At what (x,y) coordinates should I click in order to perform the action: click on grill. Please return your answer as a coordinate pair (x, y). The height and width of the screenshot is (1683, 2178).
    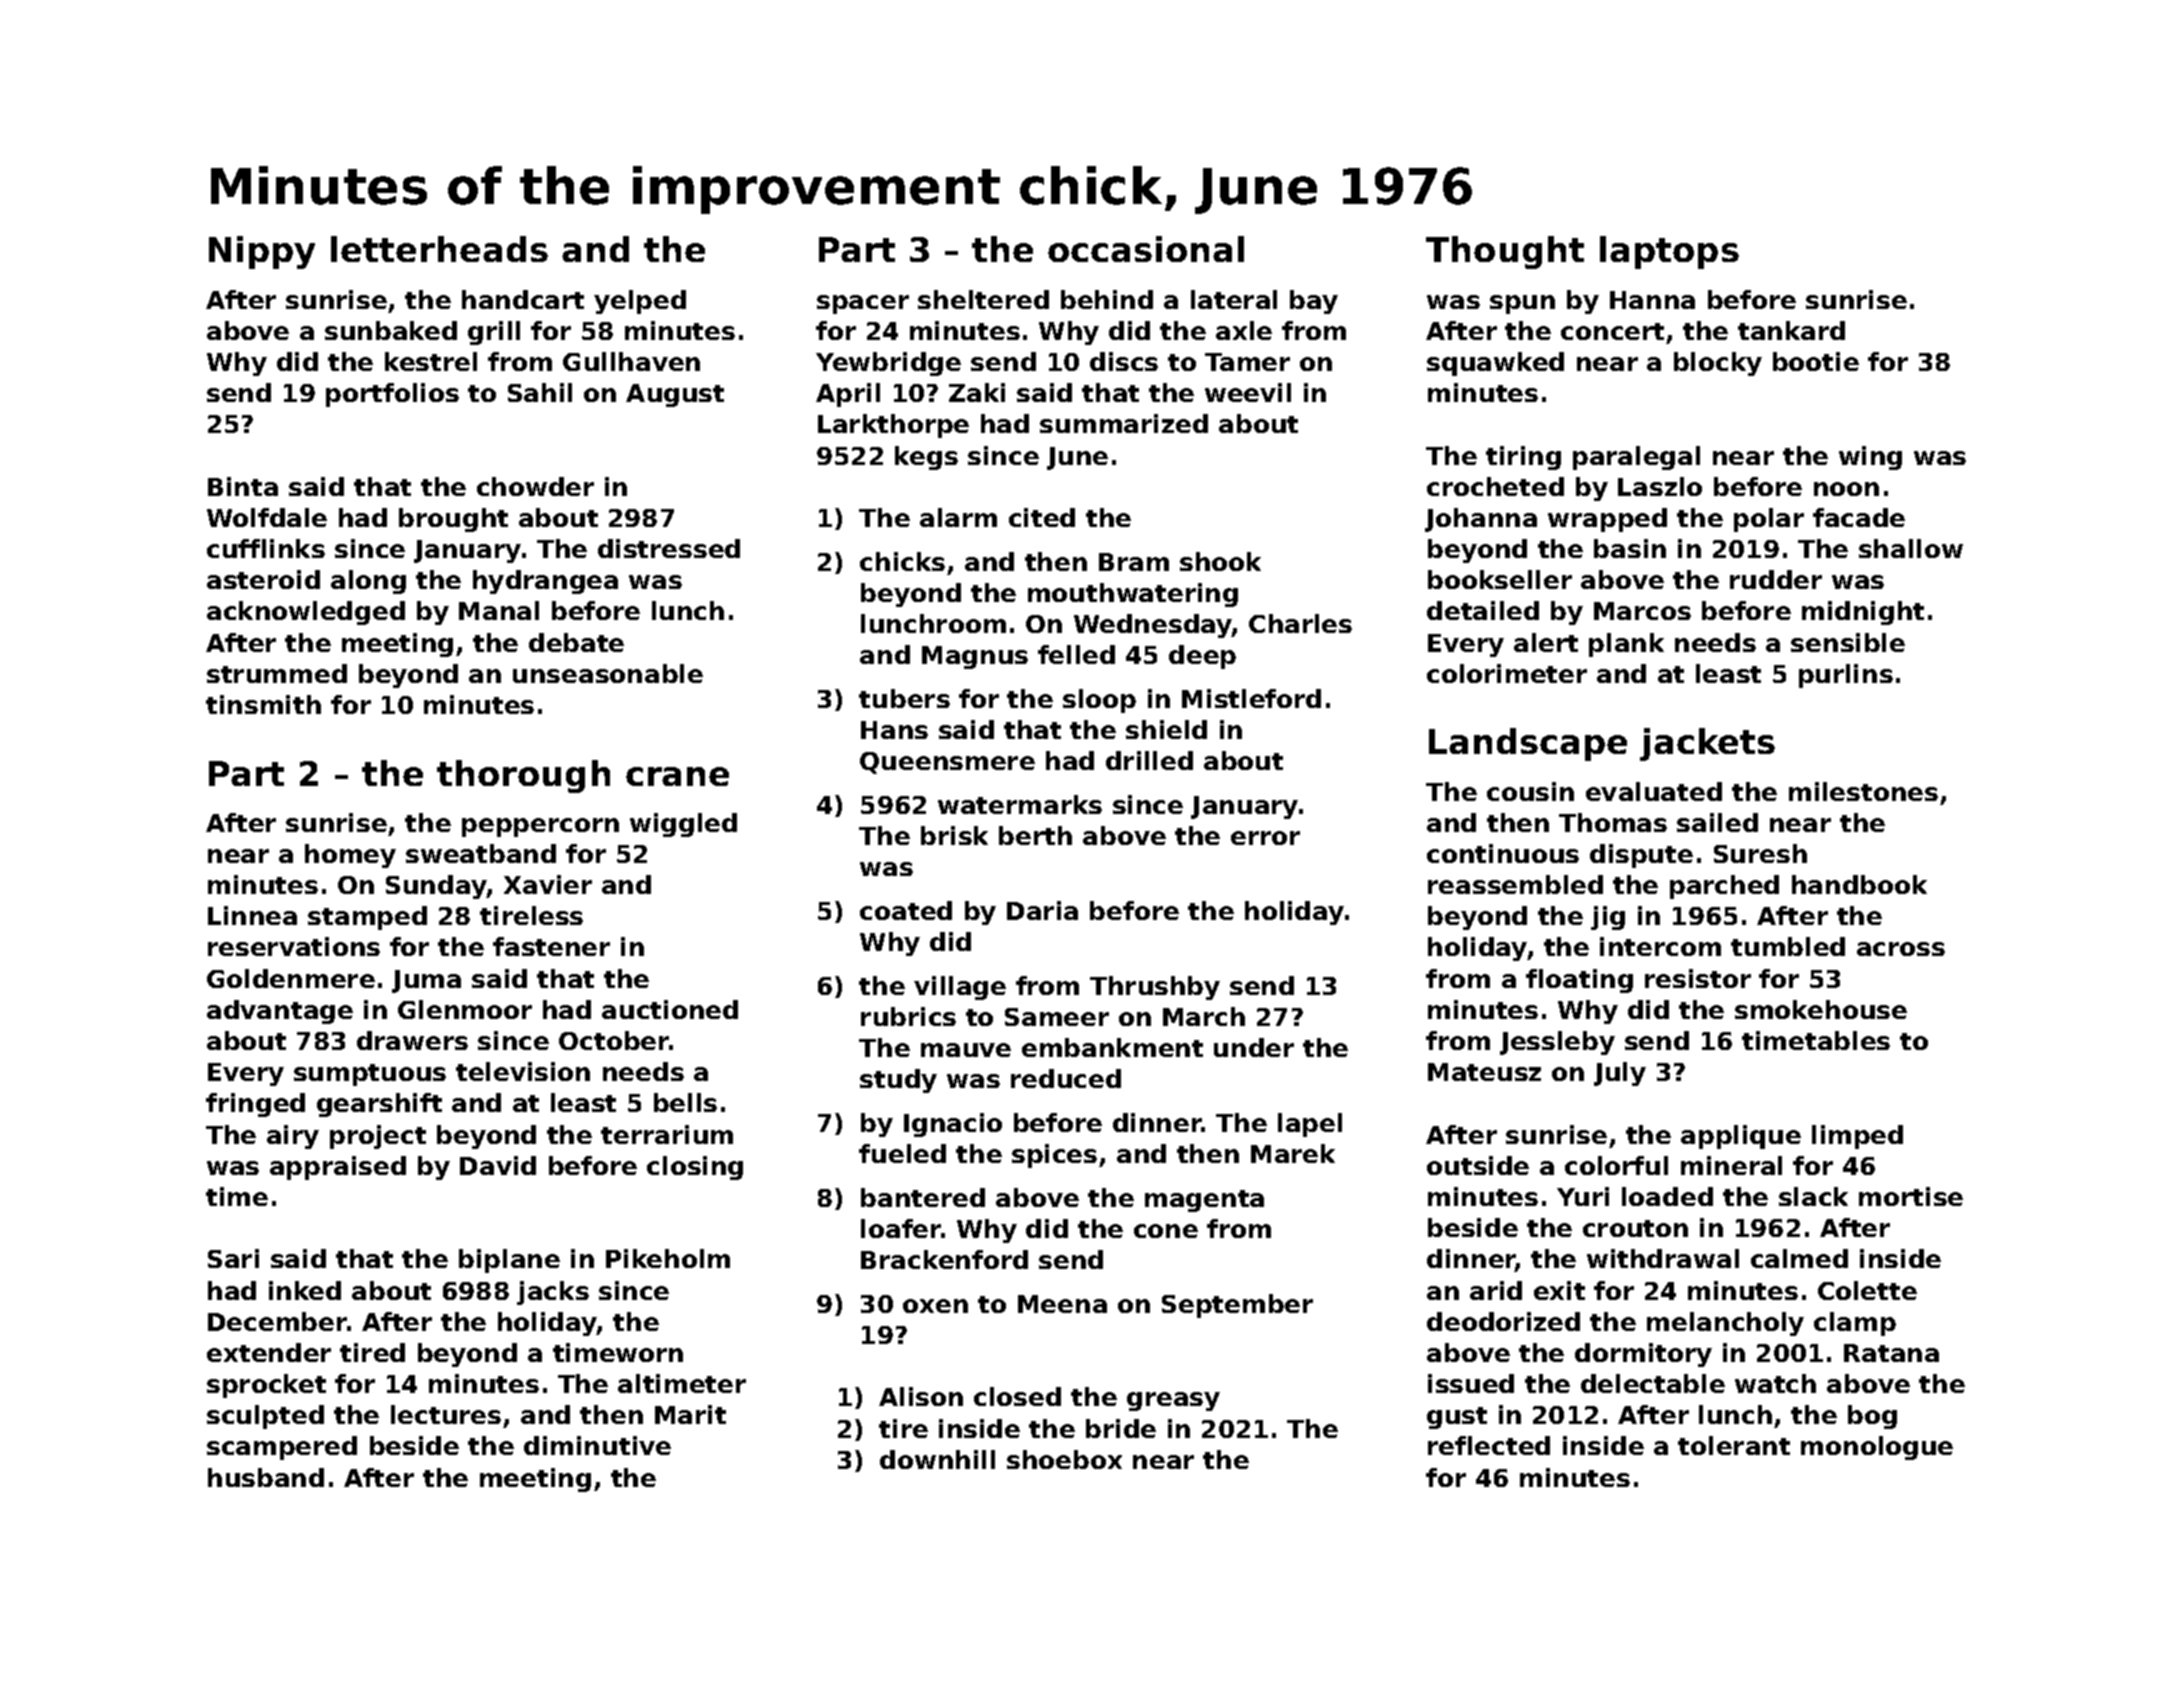
    Looking at the image, I should click on (494, 333).
